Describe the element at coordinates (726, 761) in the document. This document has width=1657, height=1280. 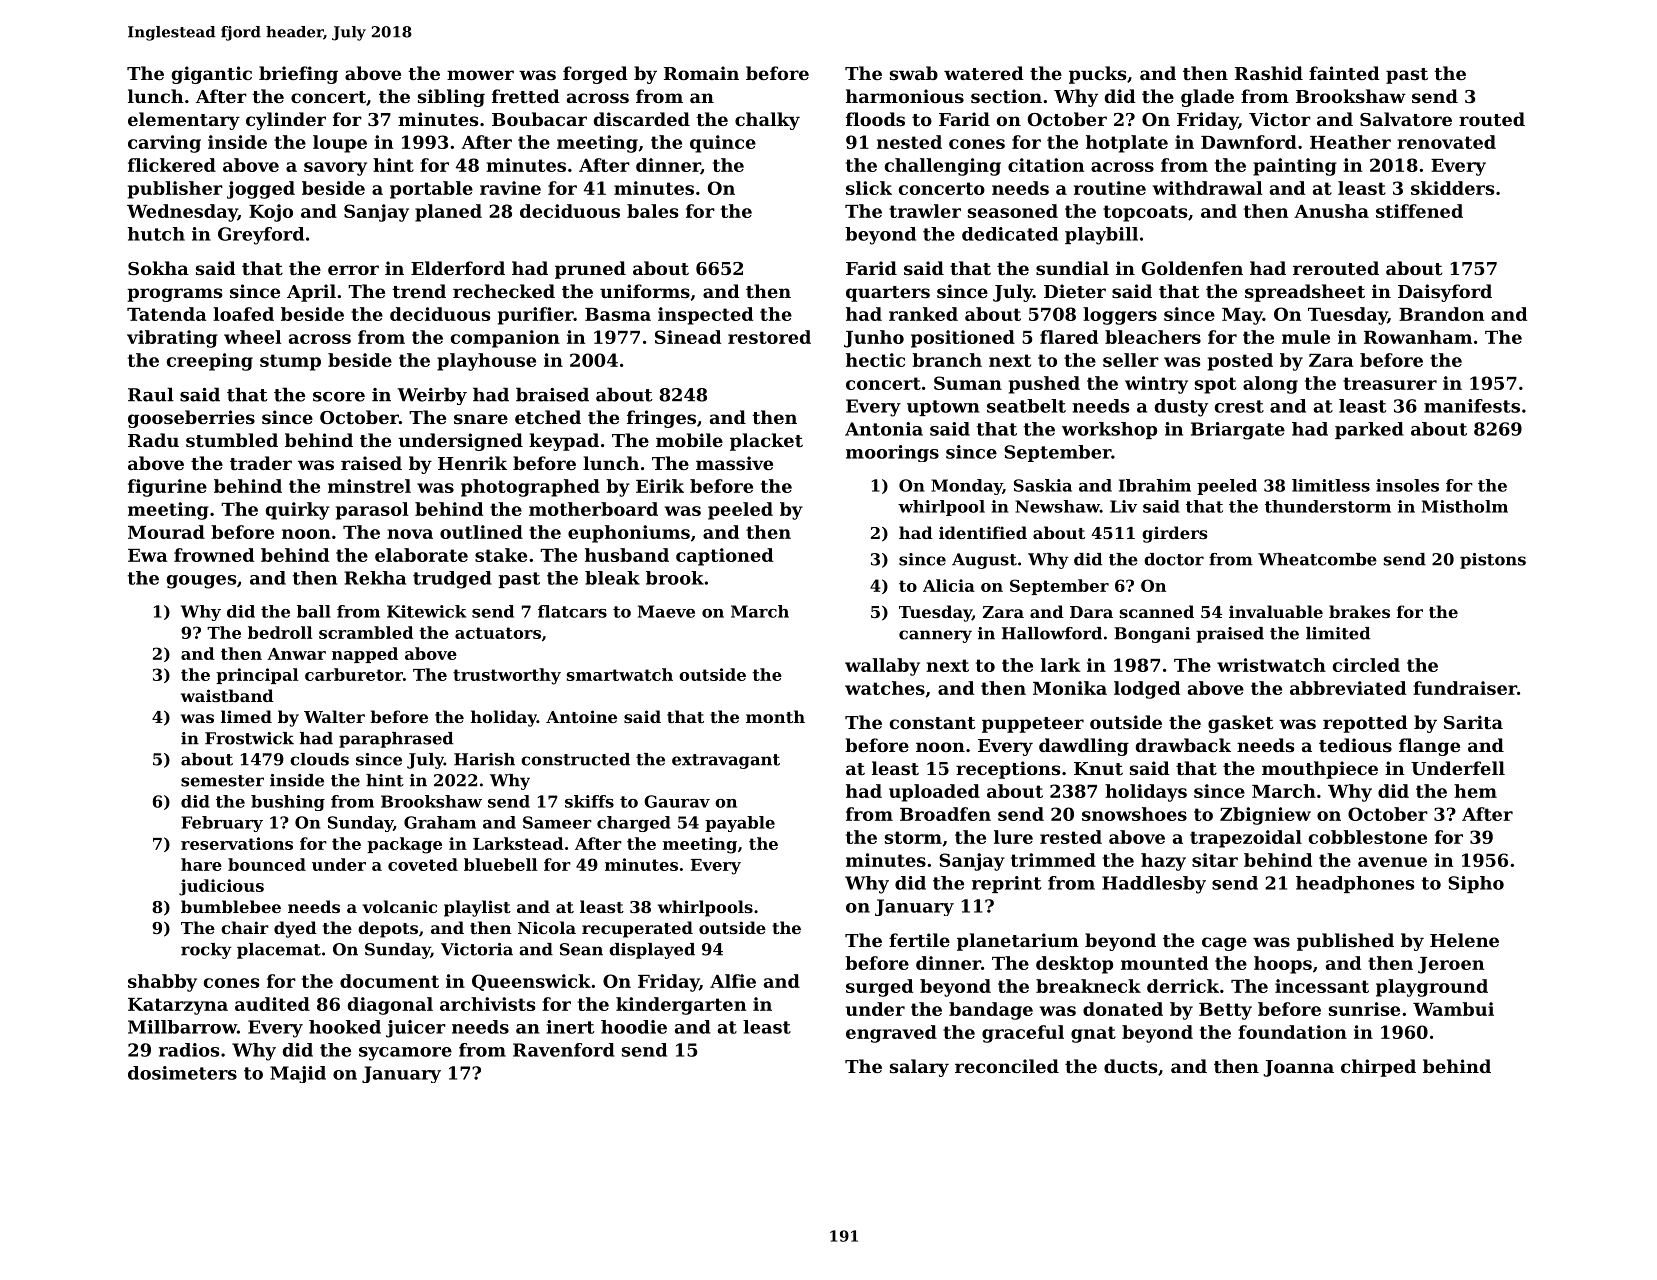
I see `extravagant` at that location.
